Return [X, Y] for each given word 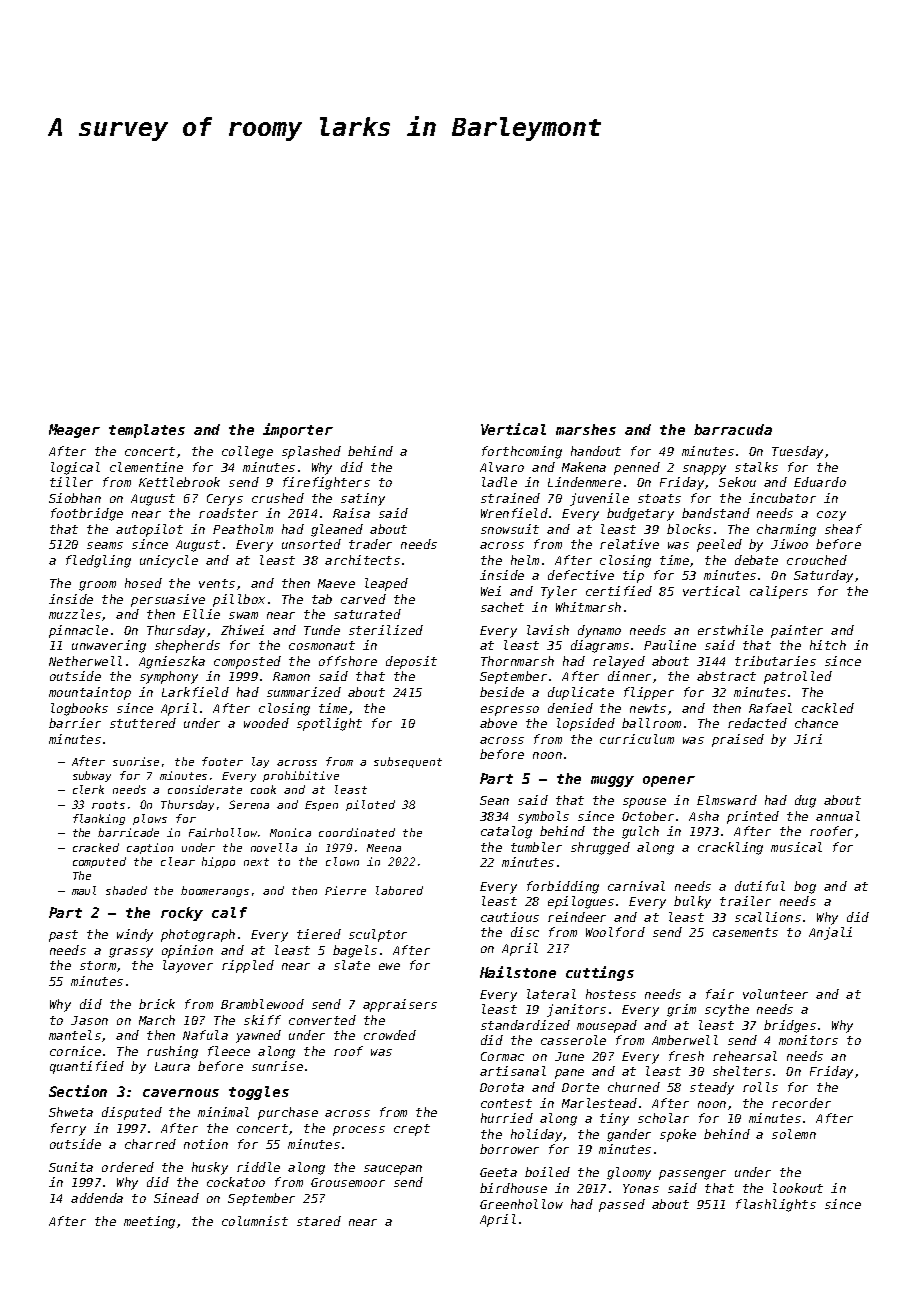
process [359, 1131]
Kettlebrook [179, 482]
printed [753, 817]
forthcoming [522, 452]
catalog [506, 832]
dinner [629, 676]
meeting [149, 1222]
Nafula [205, 1035]
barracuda [733, 429]
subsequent [408, 762]
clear [178, 861]
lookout [798, 1188]
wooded [266, 723]
